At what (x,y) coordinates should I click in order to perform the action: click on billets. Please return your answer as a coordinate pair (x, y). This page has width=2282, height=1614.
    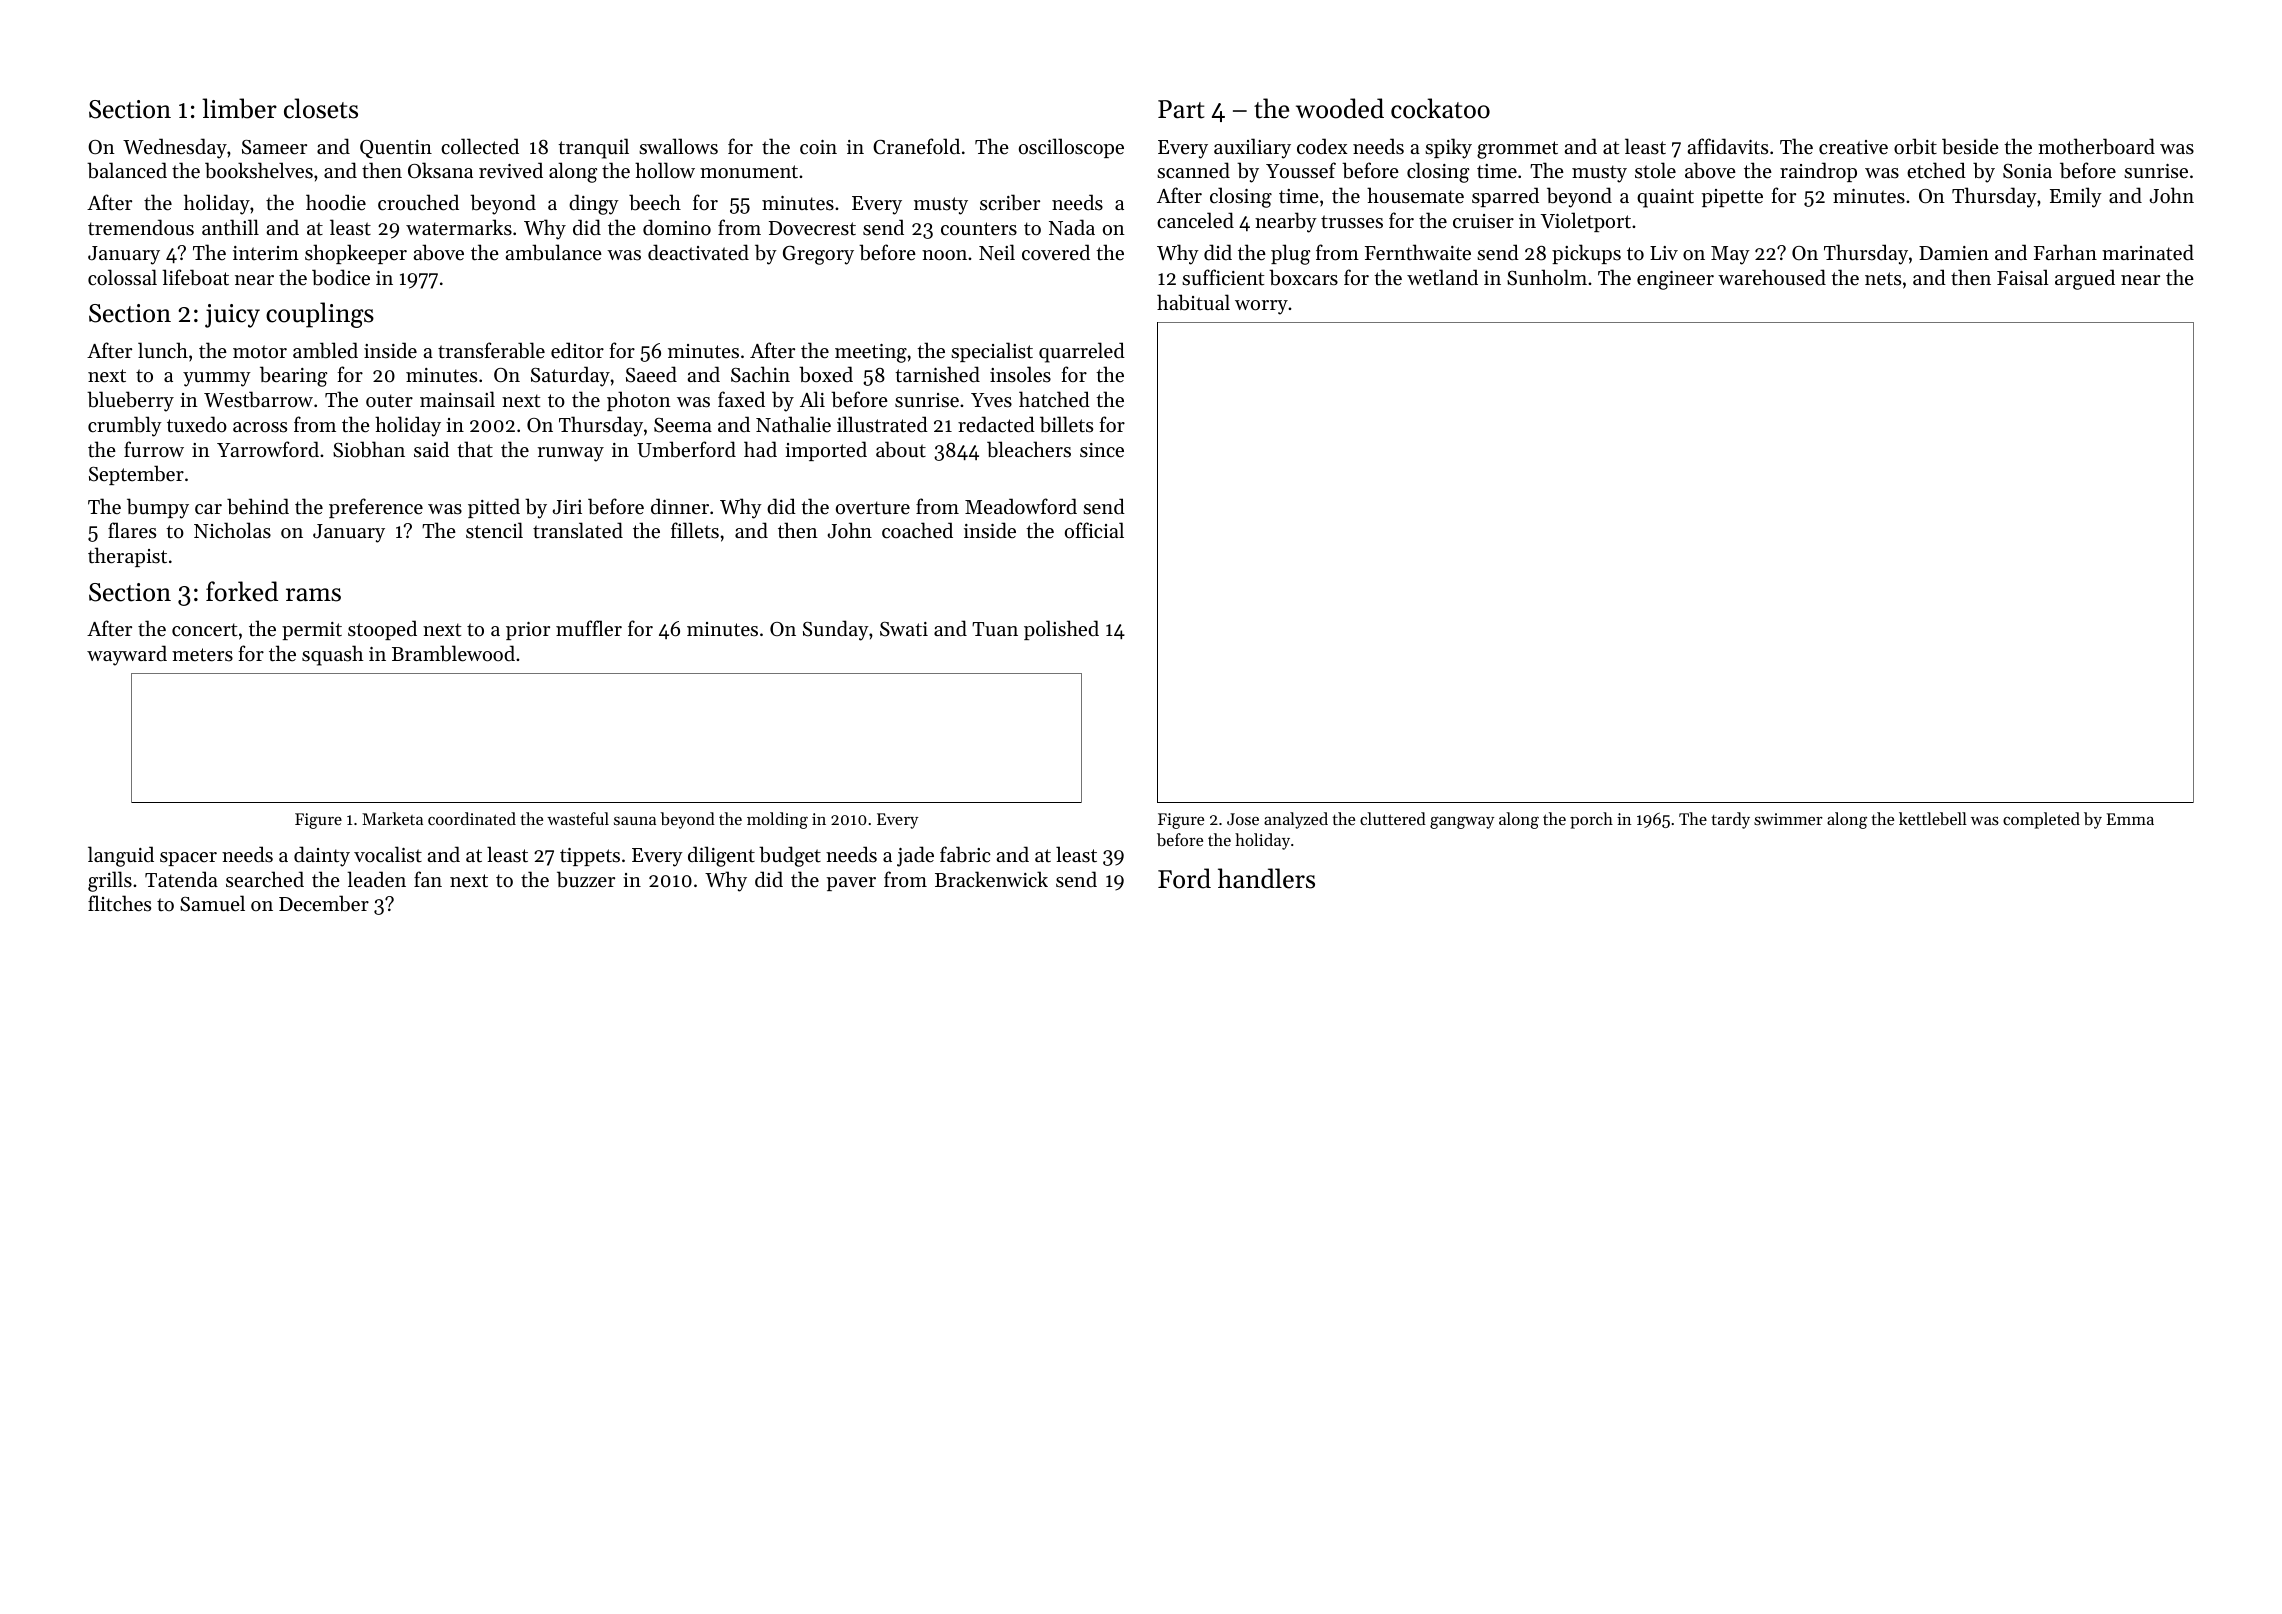
    Looking at the image, I should click on (1066, 424).
